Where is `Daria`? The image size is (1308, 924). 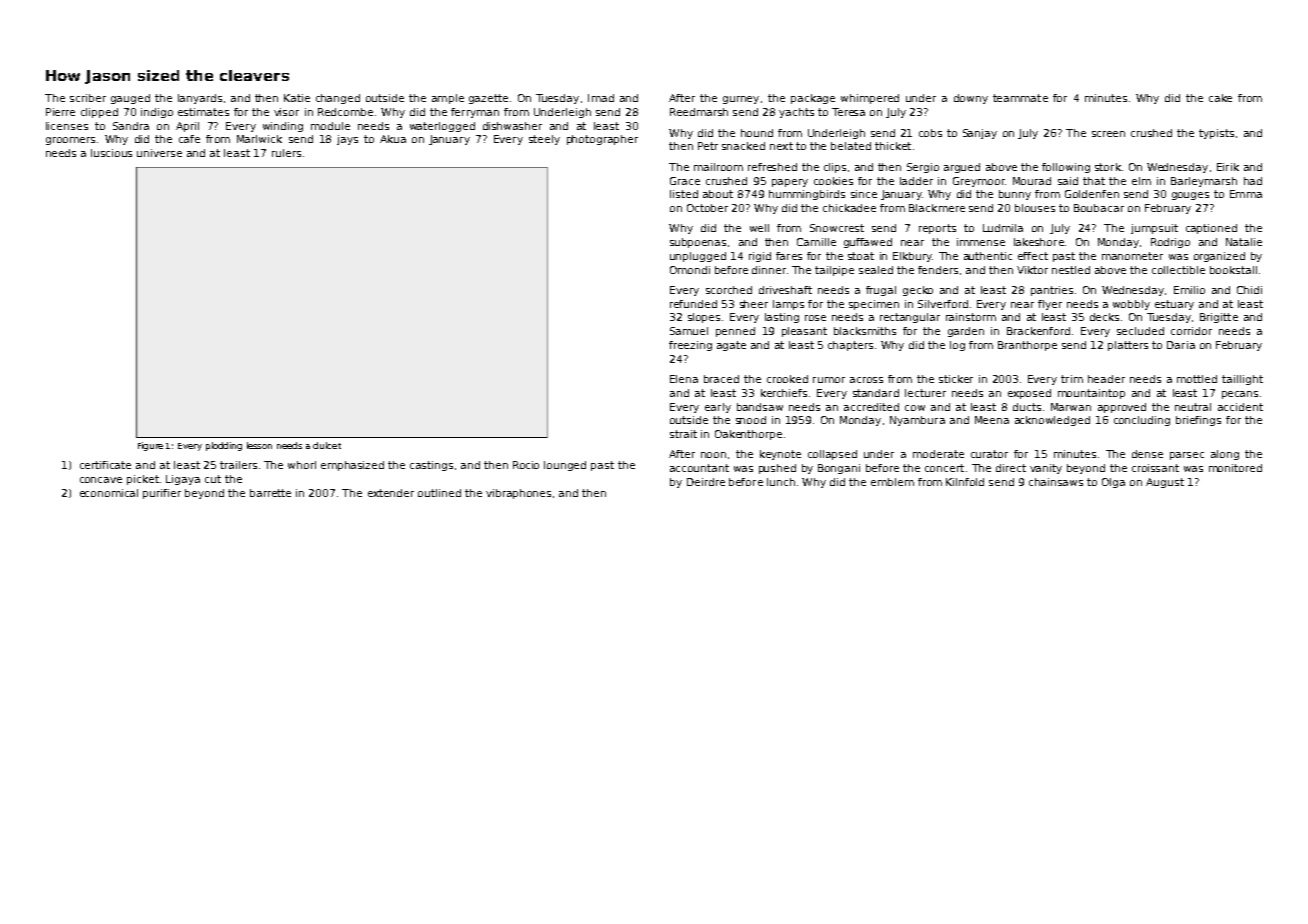
Daria is located at coordinates (1181, 345).
